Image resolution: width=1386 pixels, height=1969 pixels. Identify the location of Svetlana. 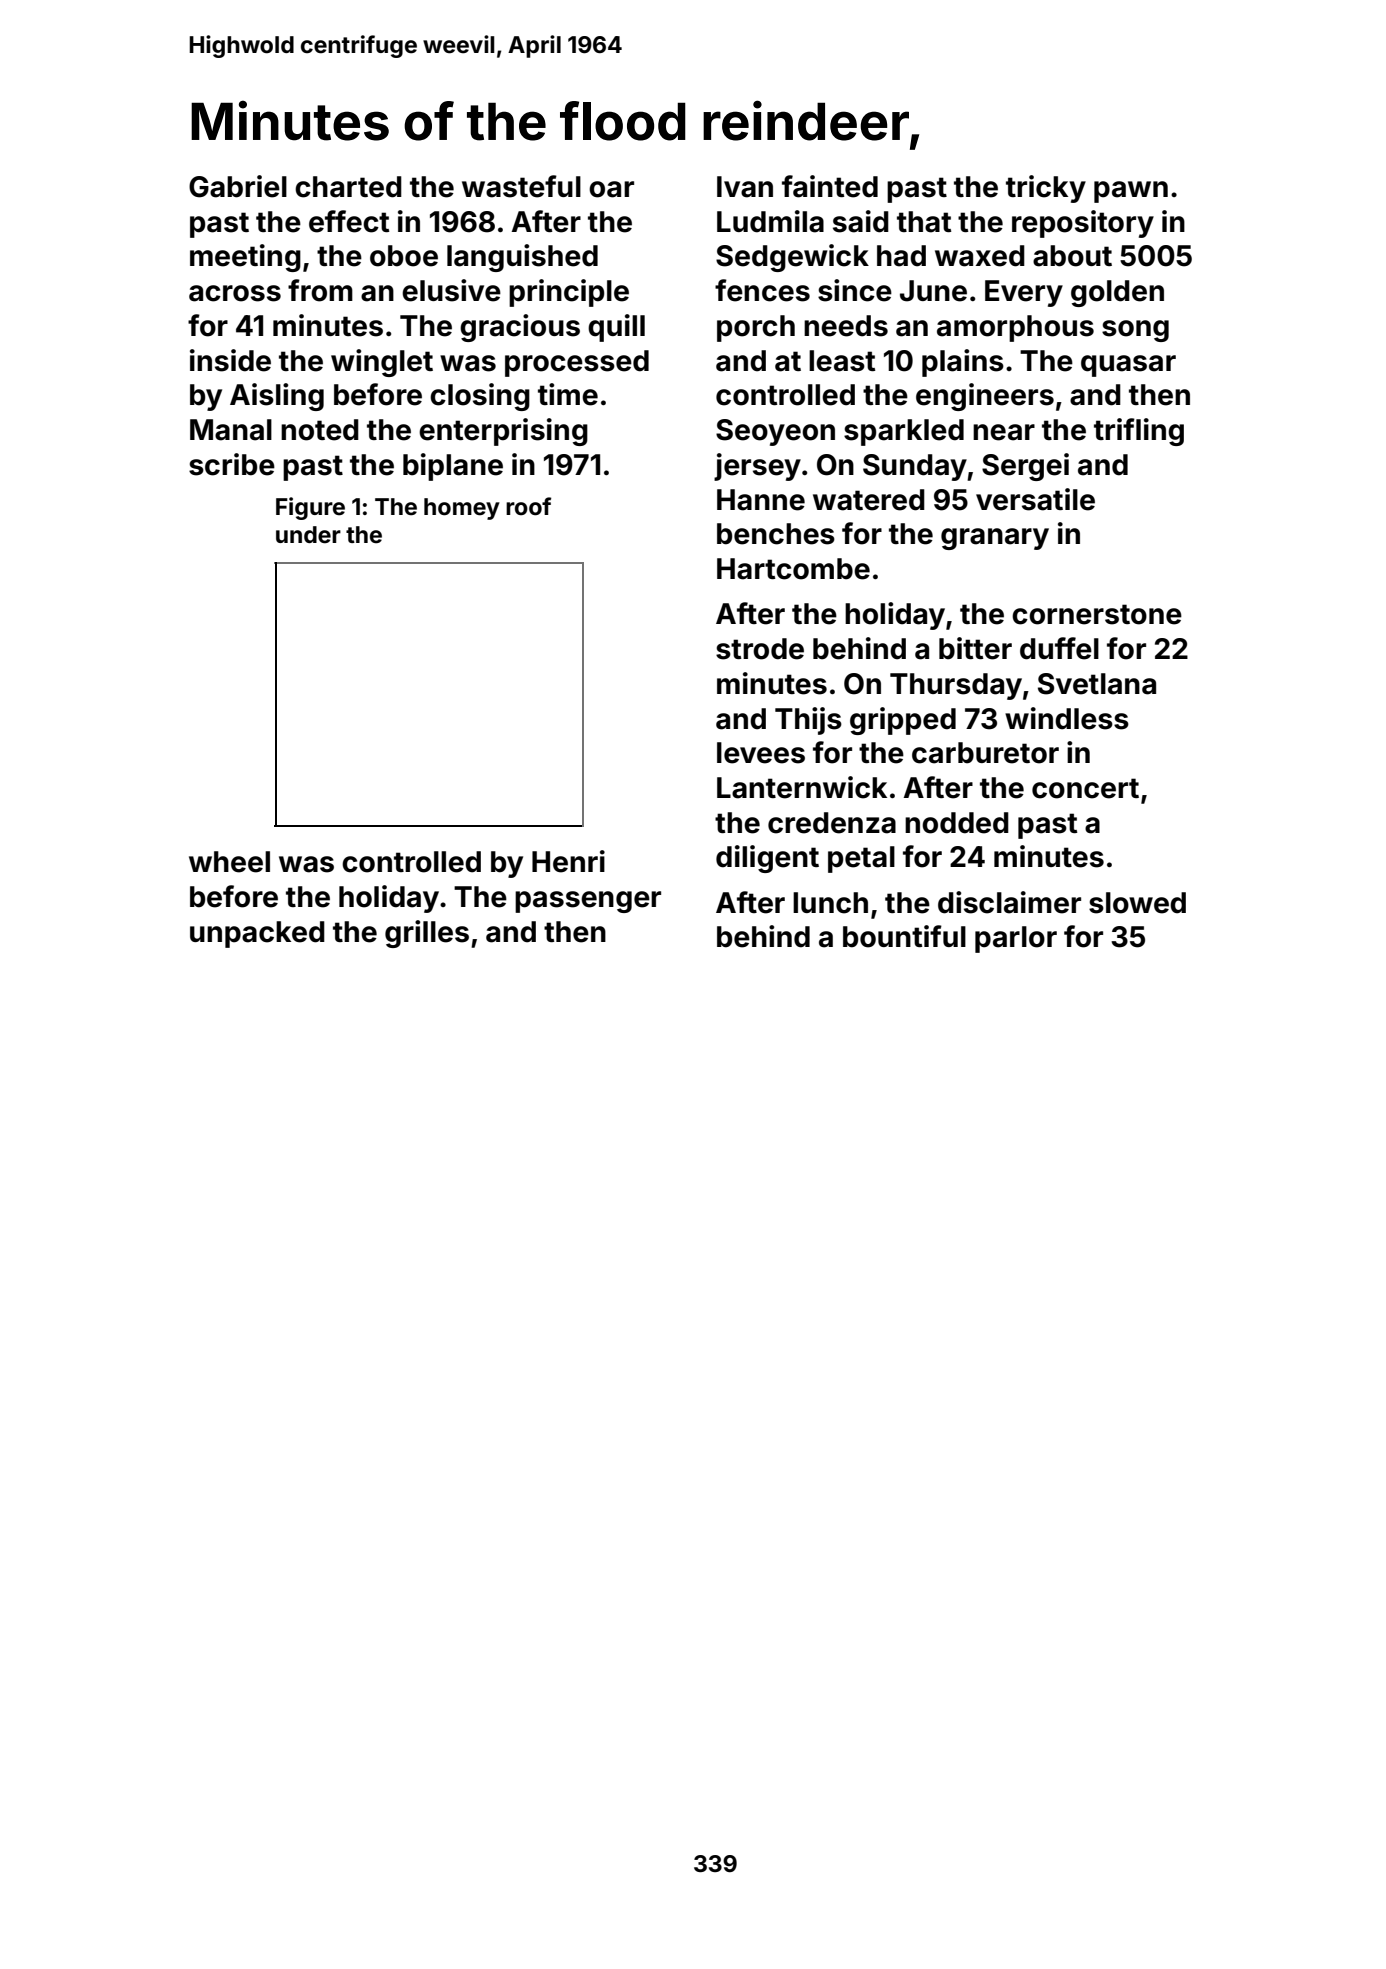
(1097, 684).
